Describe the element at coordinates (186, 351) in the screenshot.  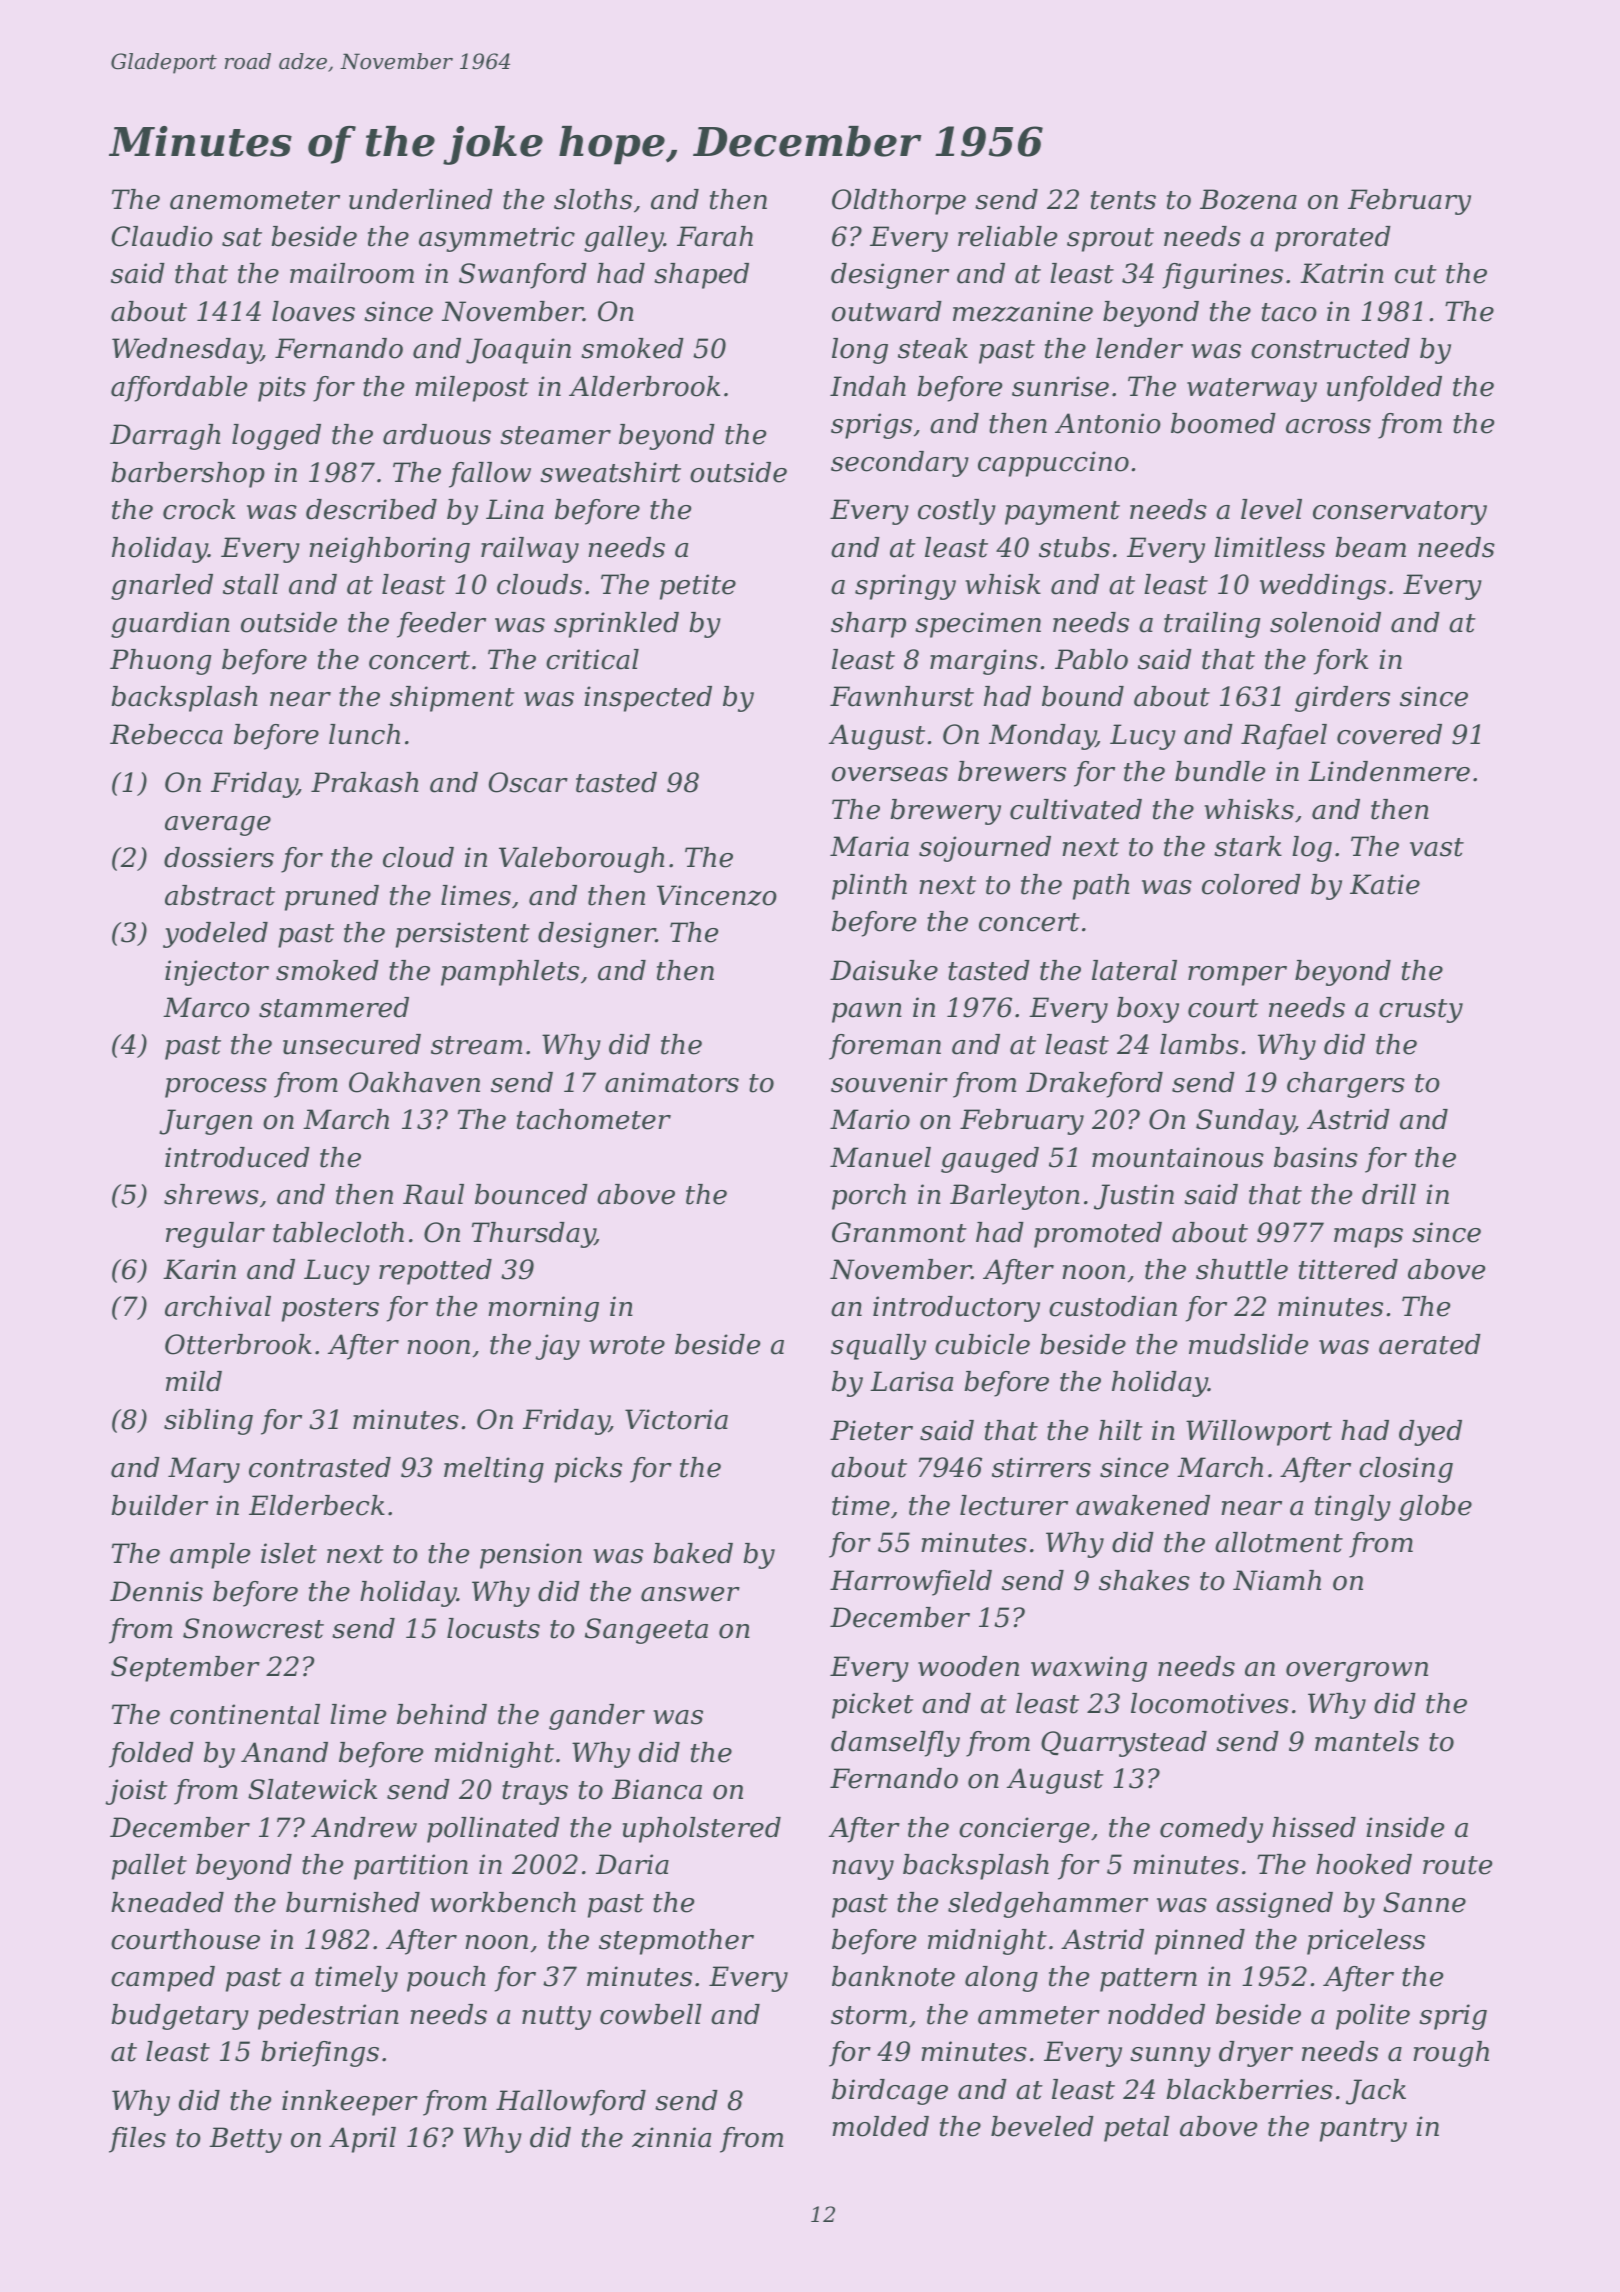
I see `Wednesday` at that location.
